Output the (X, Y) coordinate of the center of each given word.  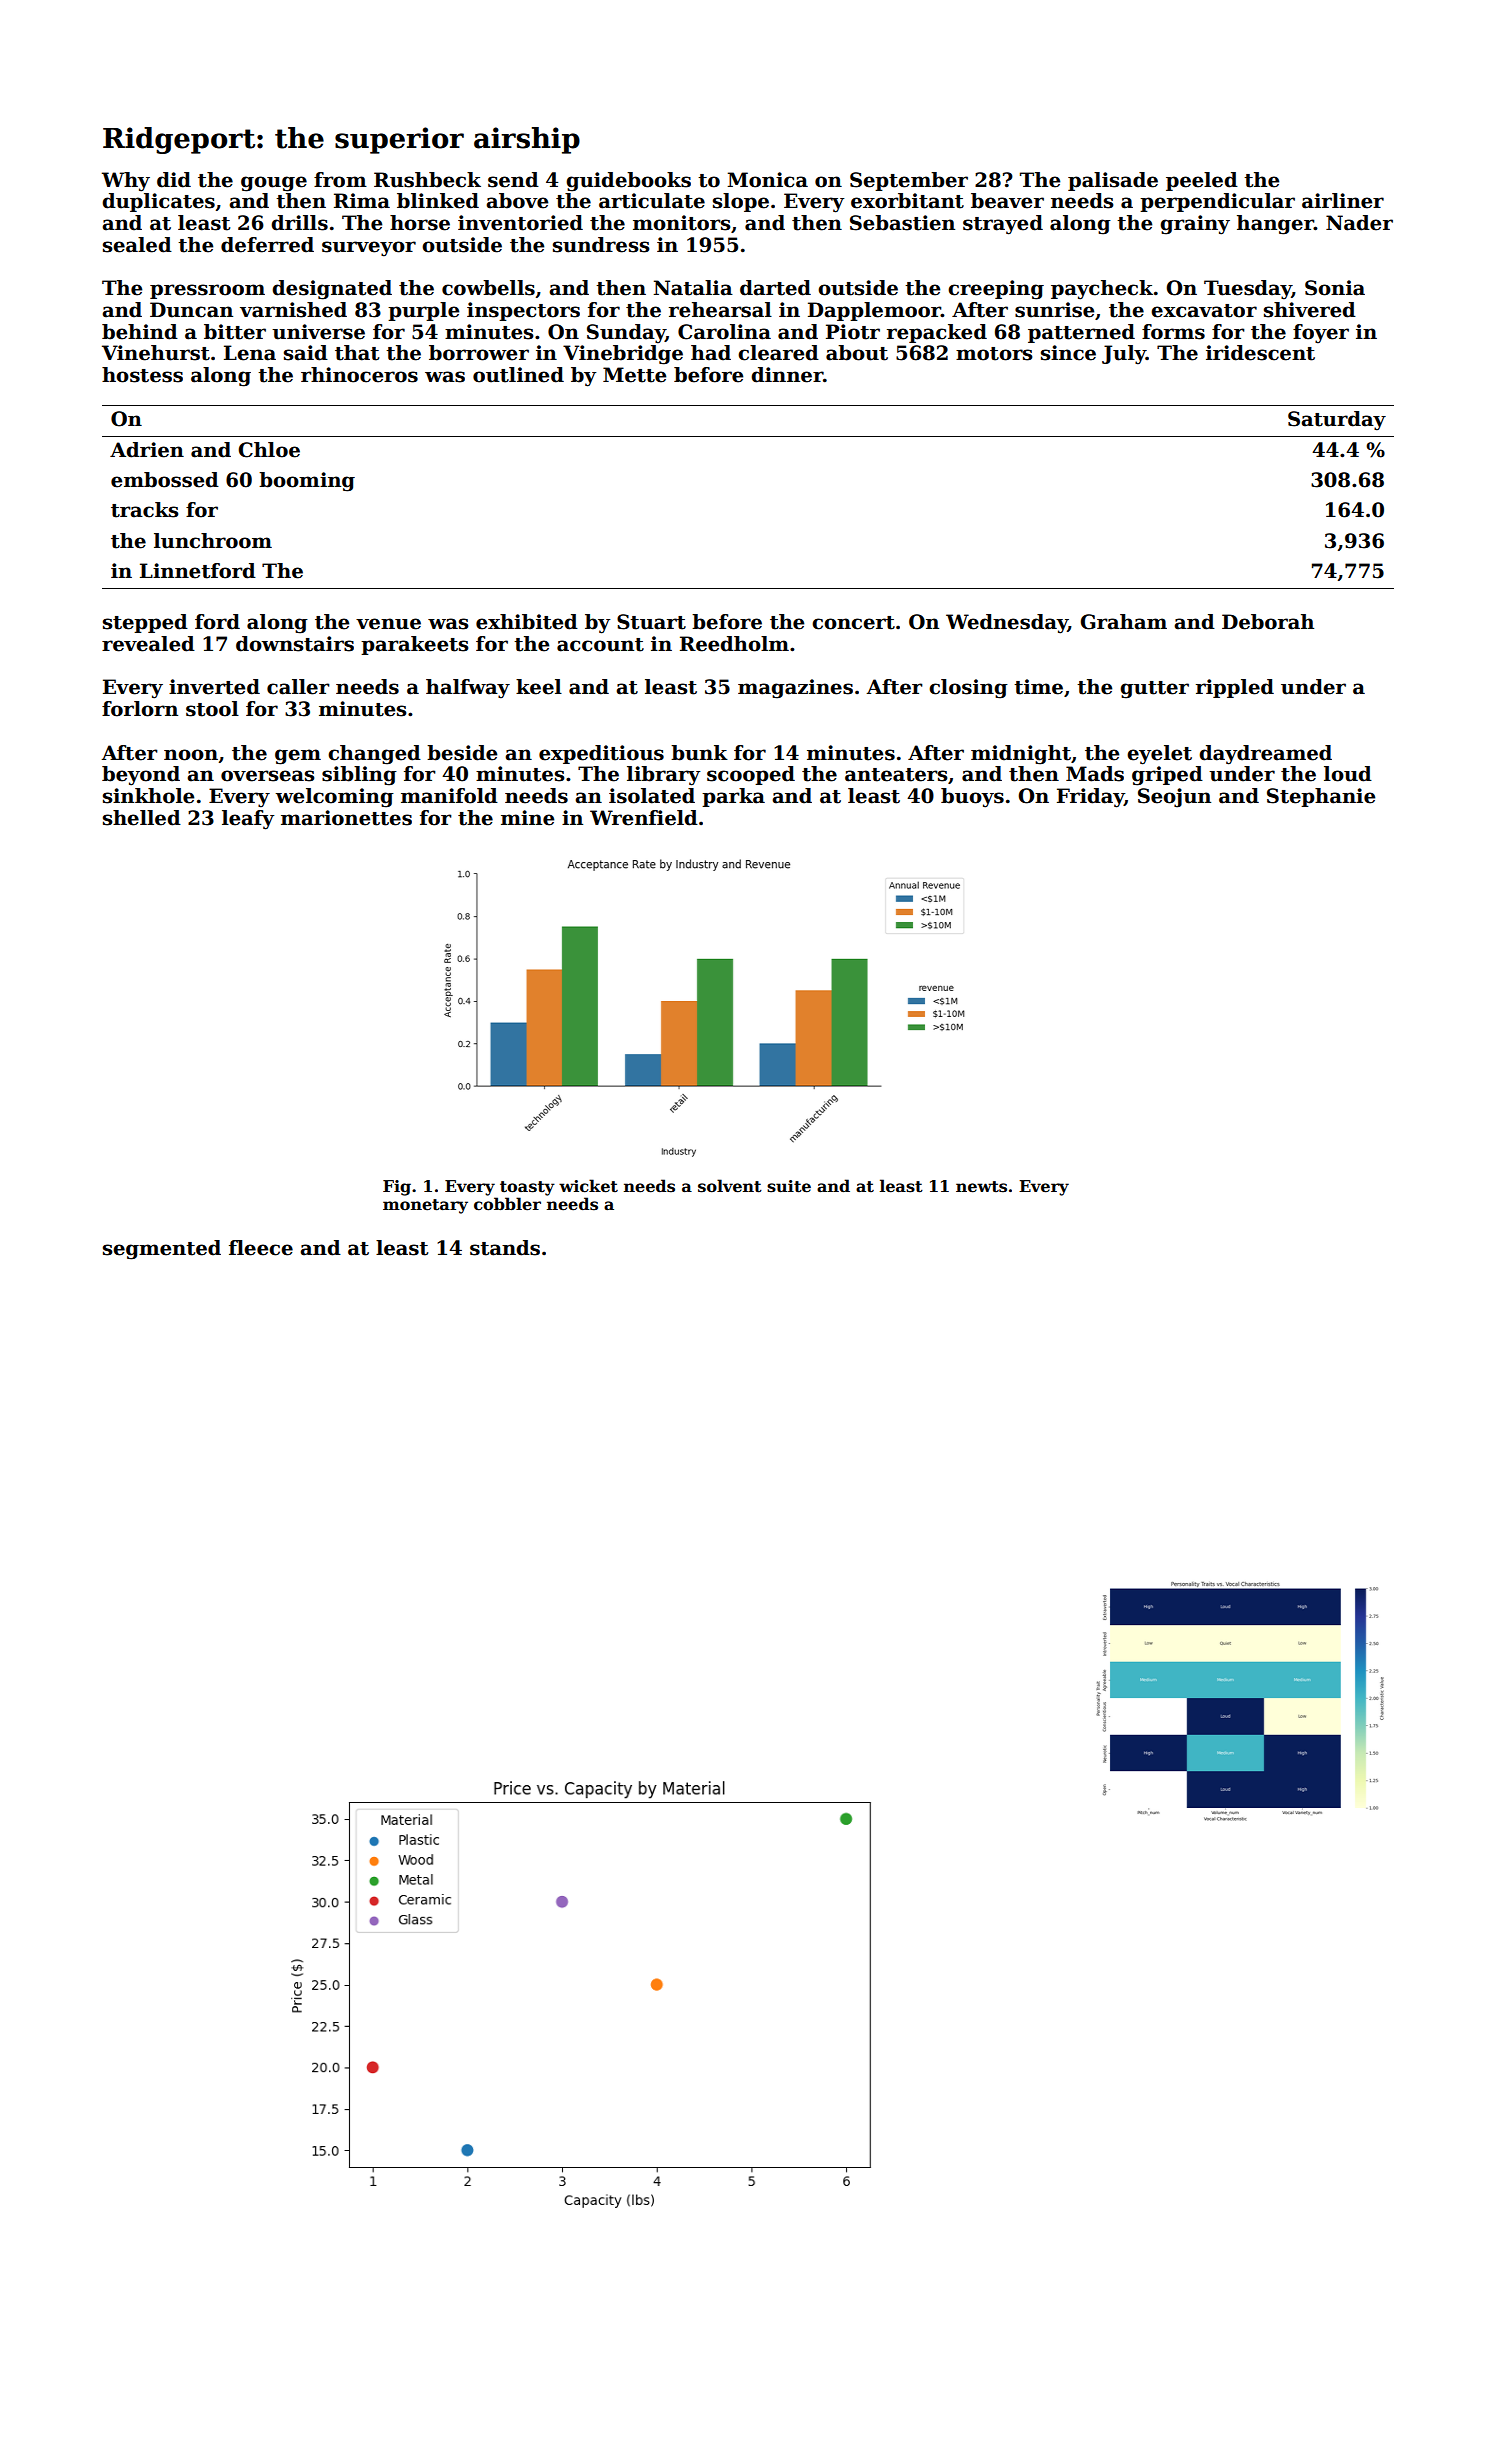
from (340, 180)
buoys (972, 798)
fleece (261, 1248)
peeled (1202, 181)
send (513, 180)
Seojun (1174, 798)
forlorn (140, 709)
